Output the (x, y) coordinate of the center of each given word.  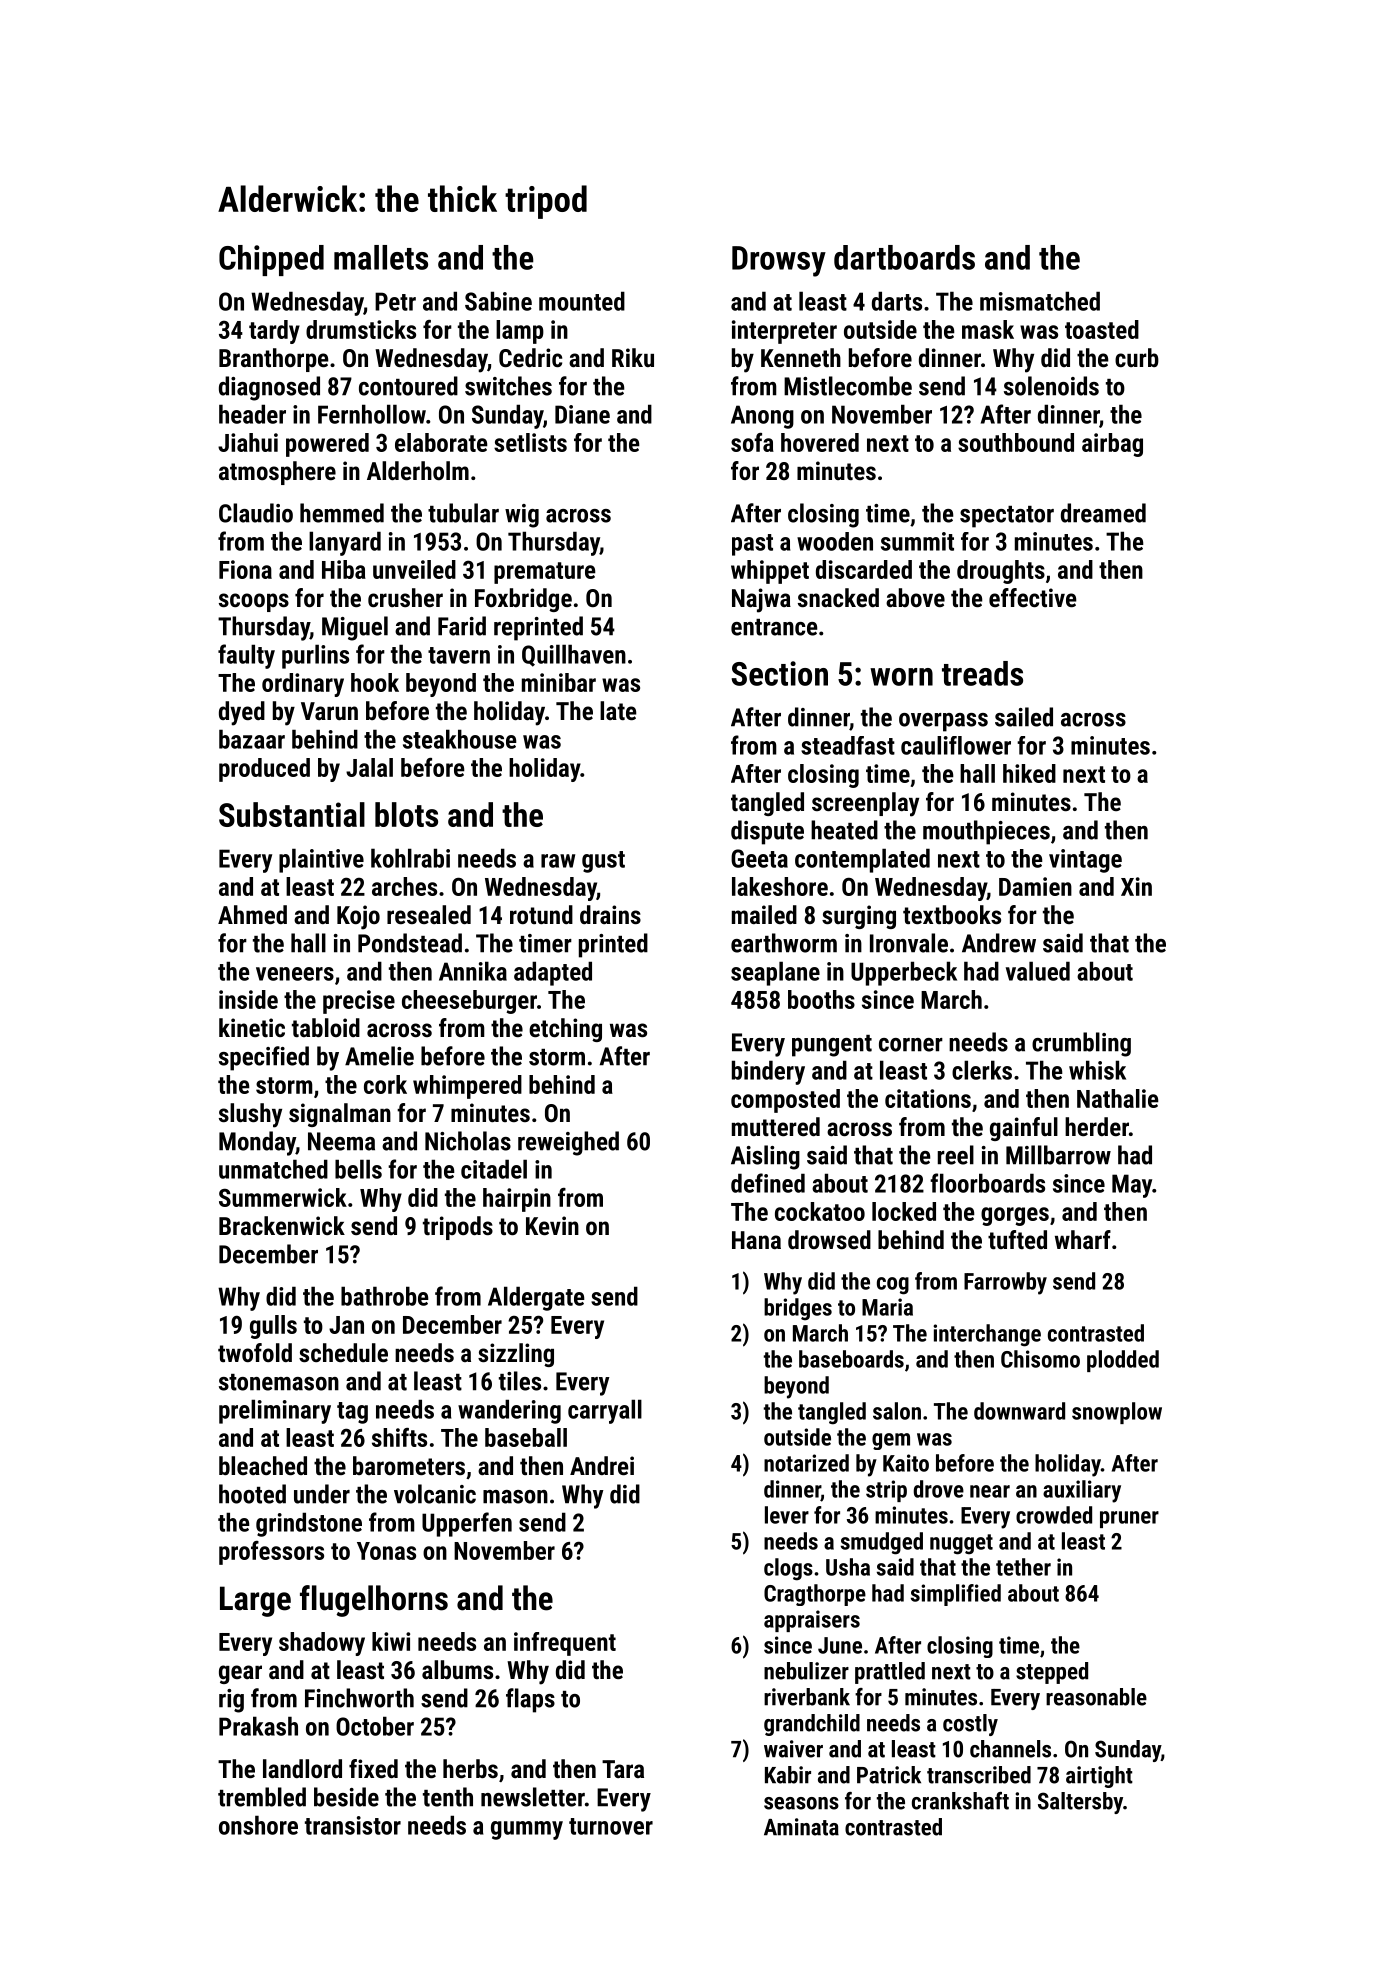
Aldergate (536, 1298)
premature (545, 573)
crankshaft (960, 1801)
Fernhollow (372, 414)
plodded (1123, 1361)
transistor (353, 1825)
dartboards (904, 257)
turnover (611, 1826)
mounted (582, 301)
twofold (255, 1352)
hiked (1029, 773)
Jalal (369, 767)
